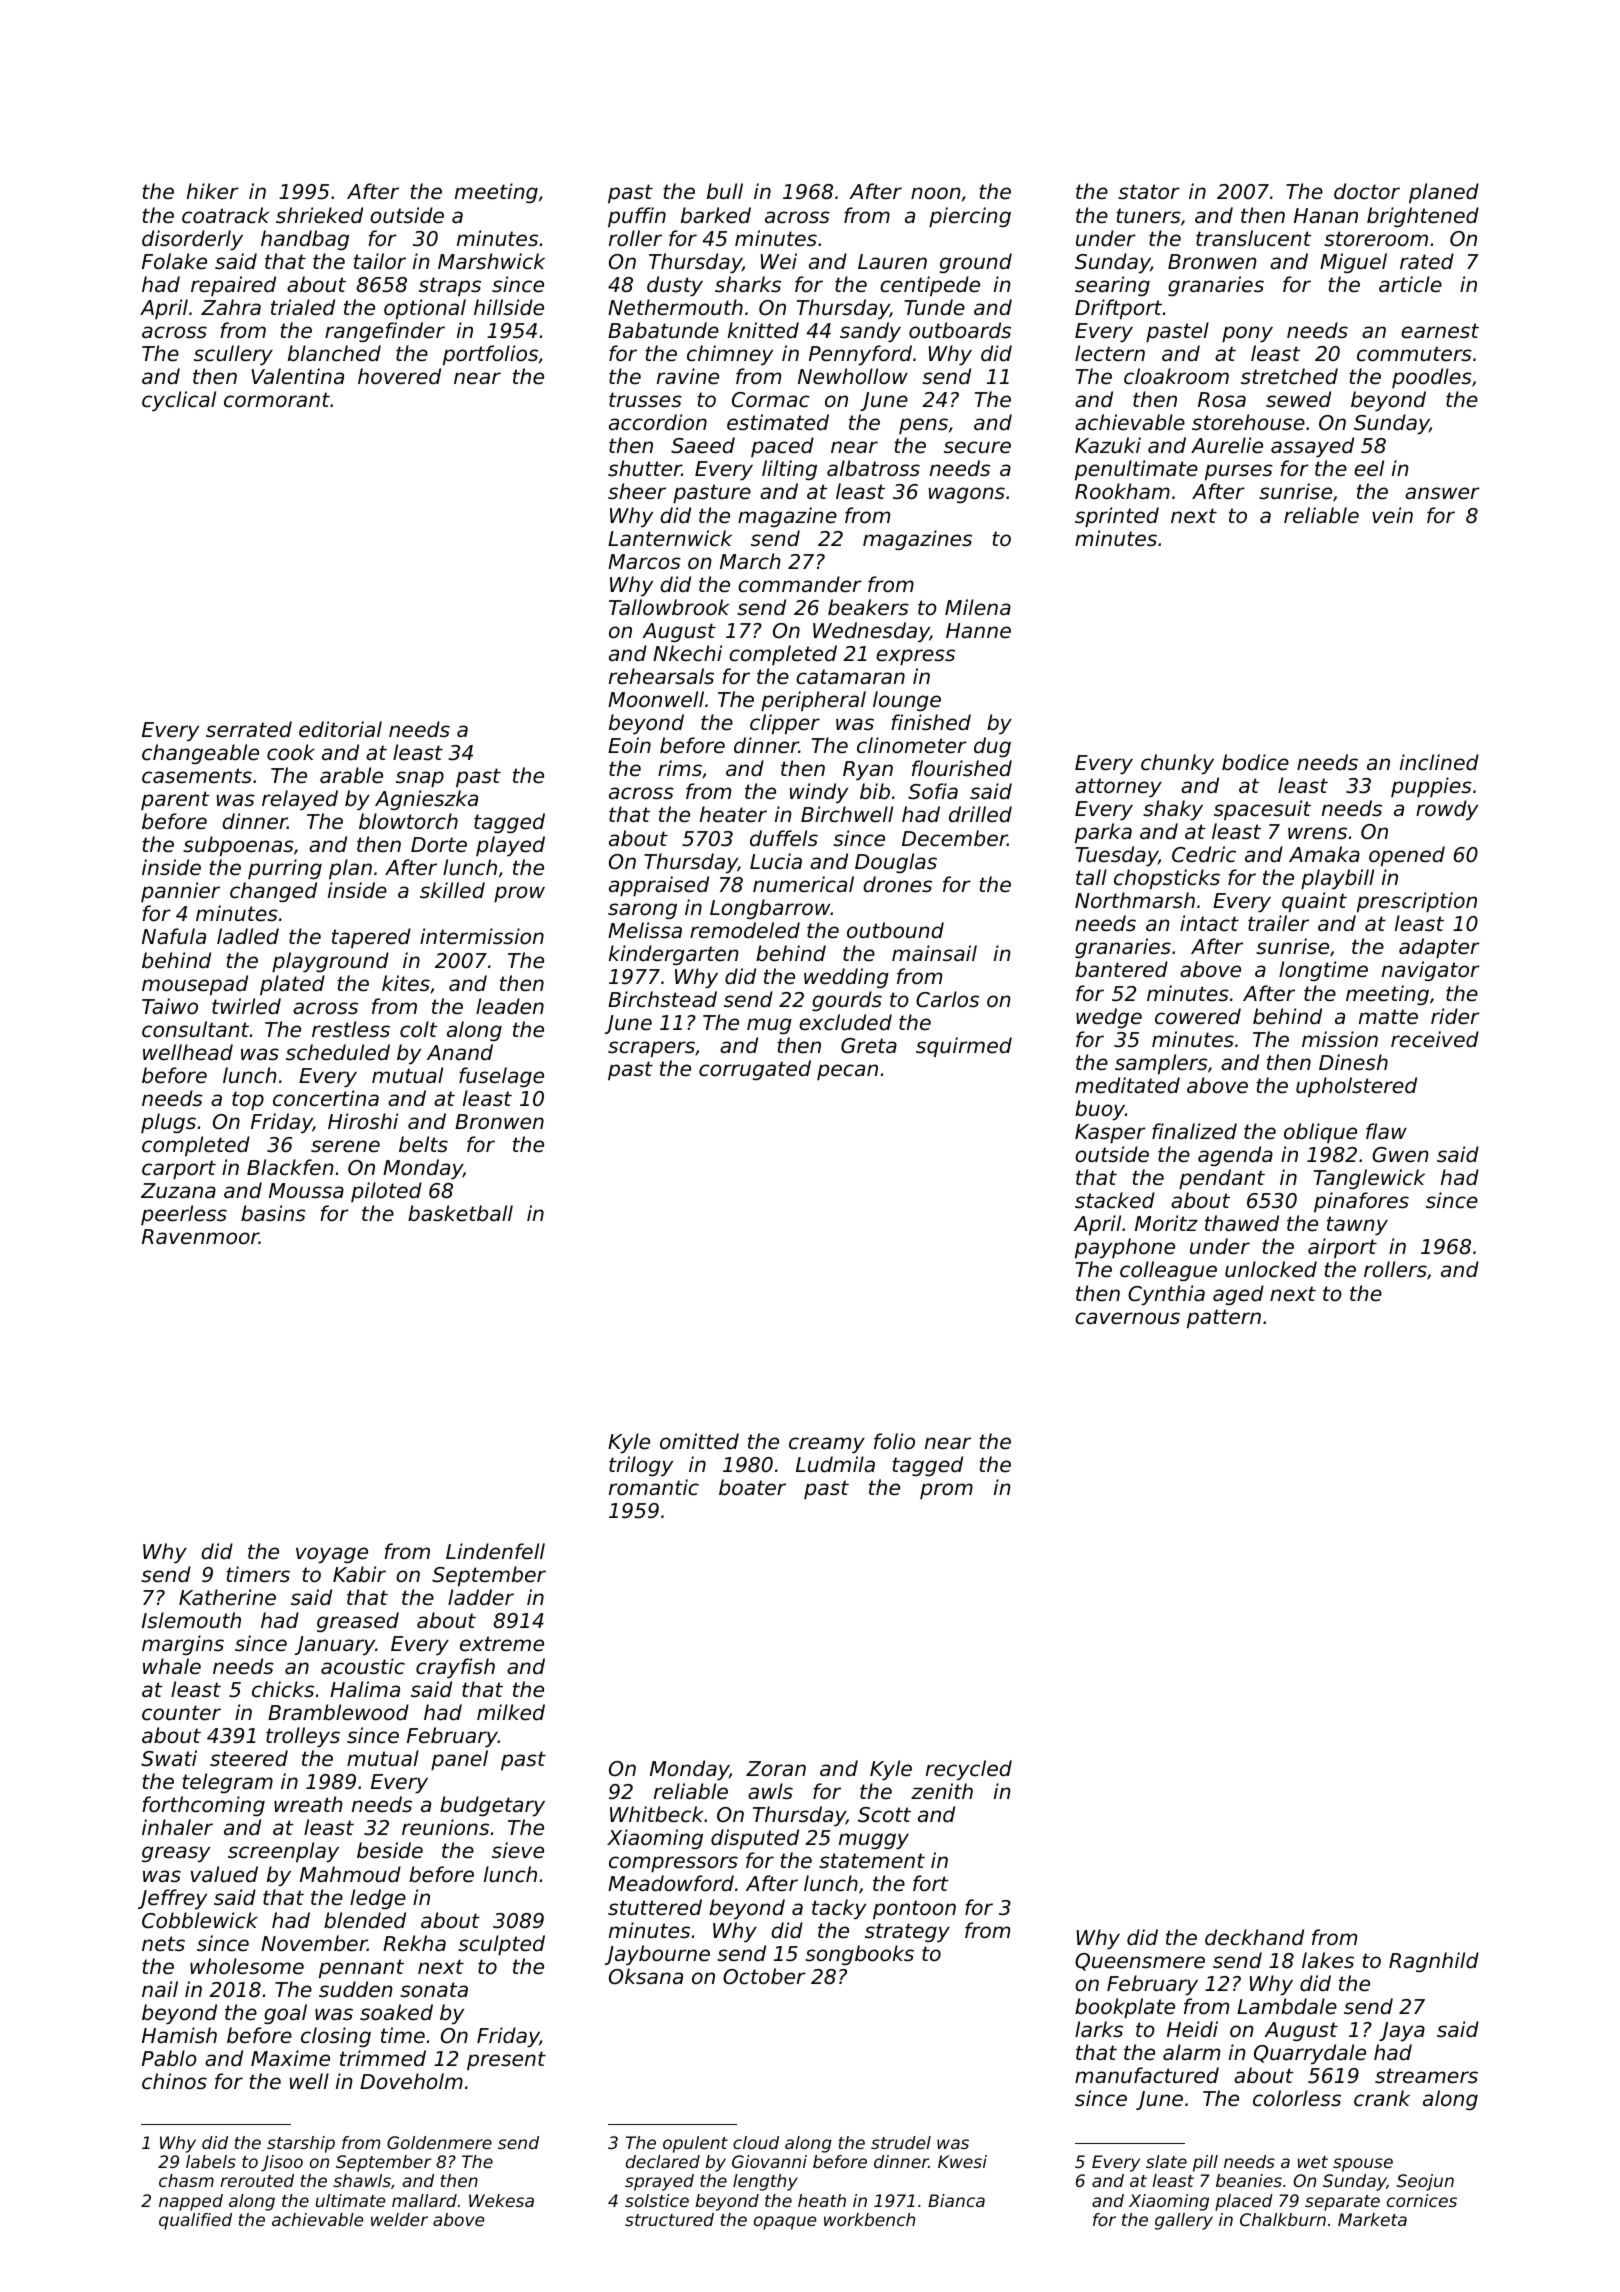  What do you see at coordinates (977, 447) in the document?
I see `secure` at bounding box center [977, 447].
